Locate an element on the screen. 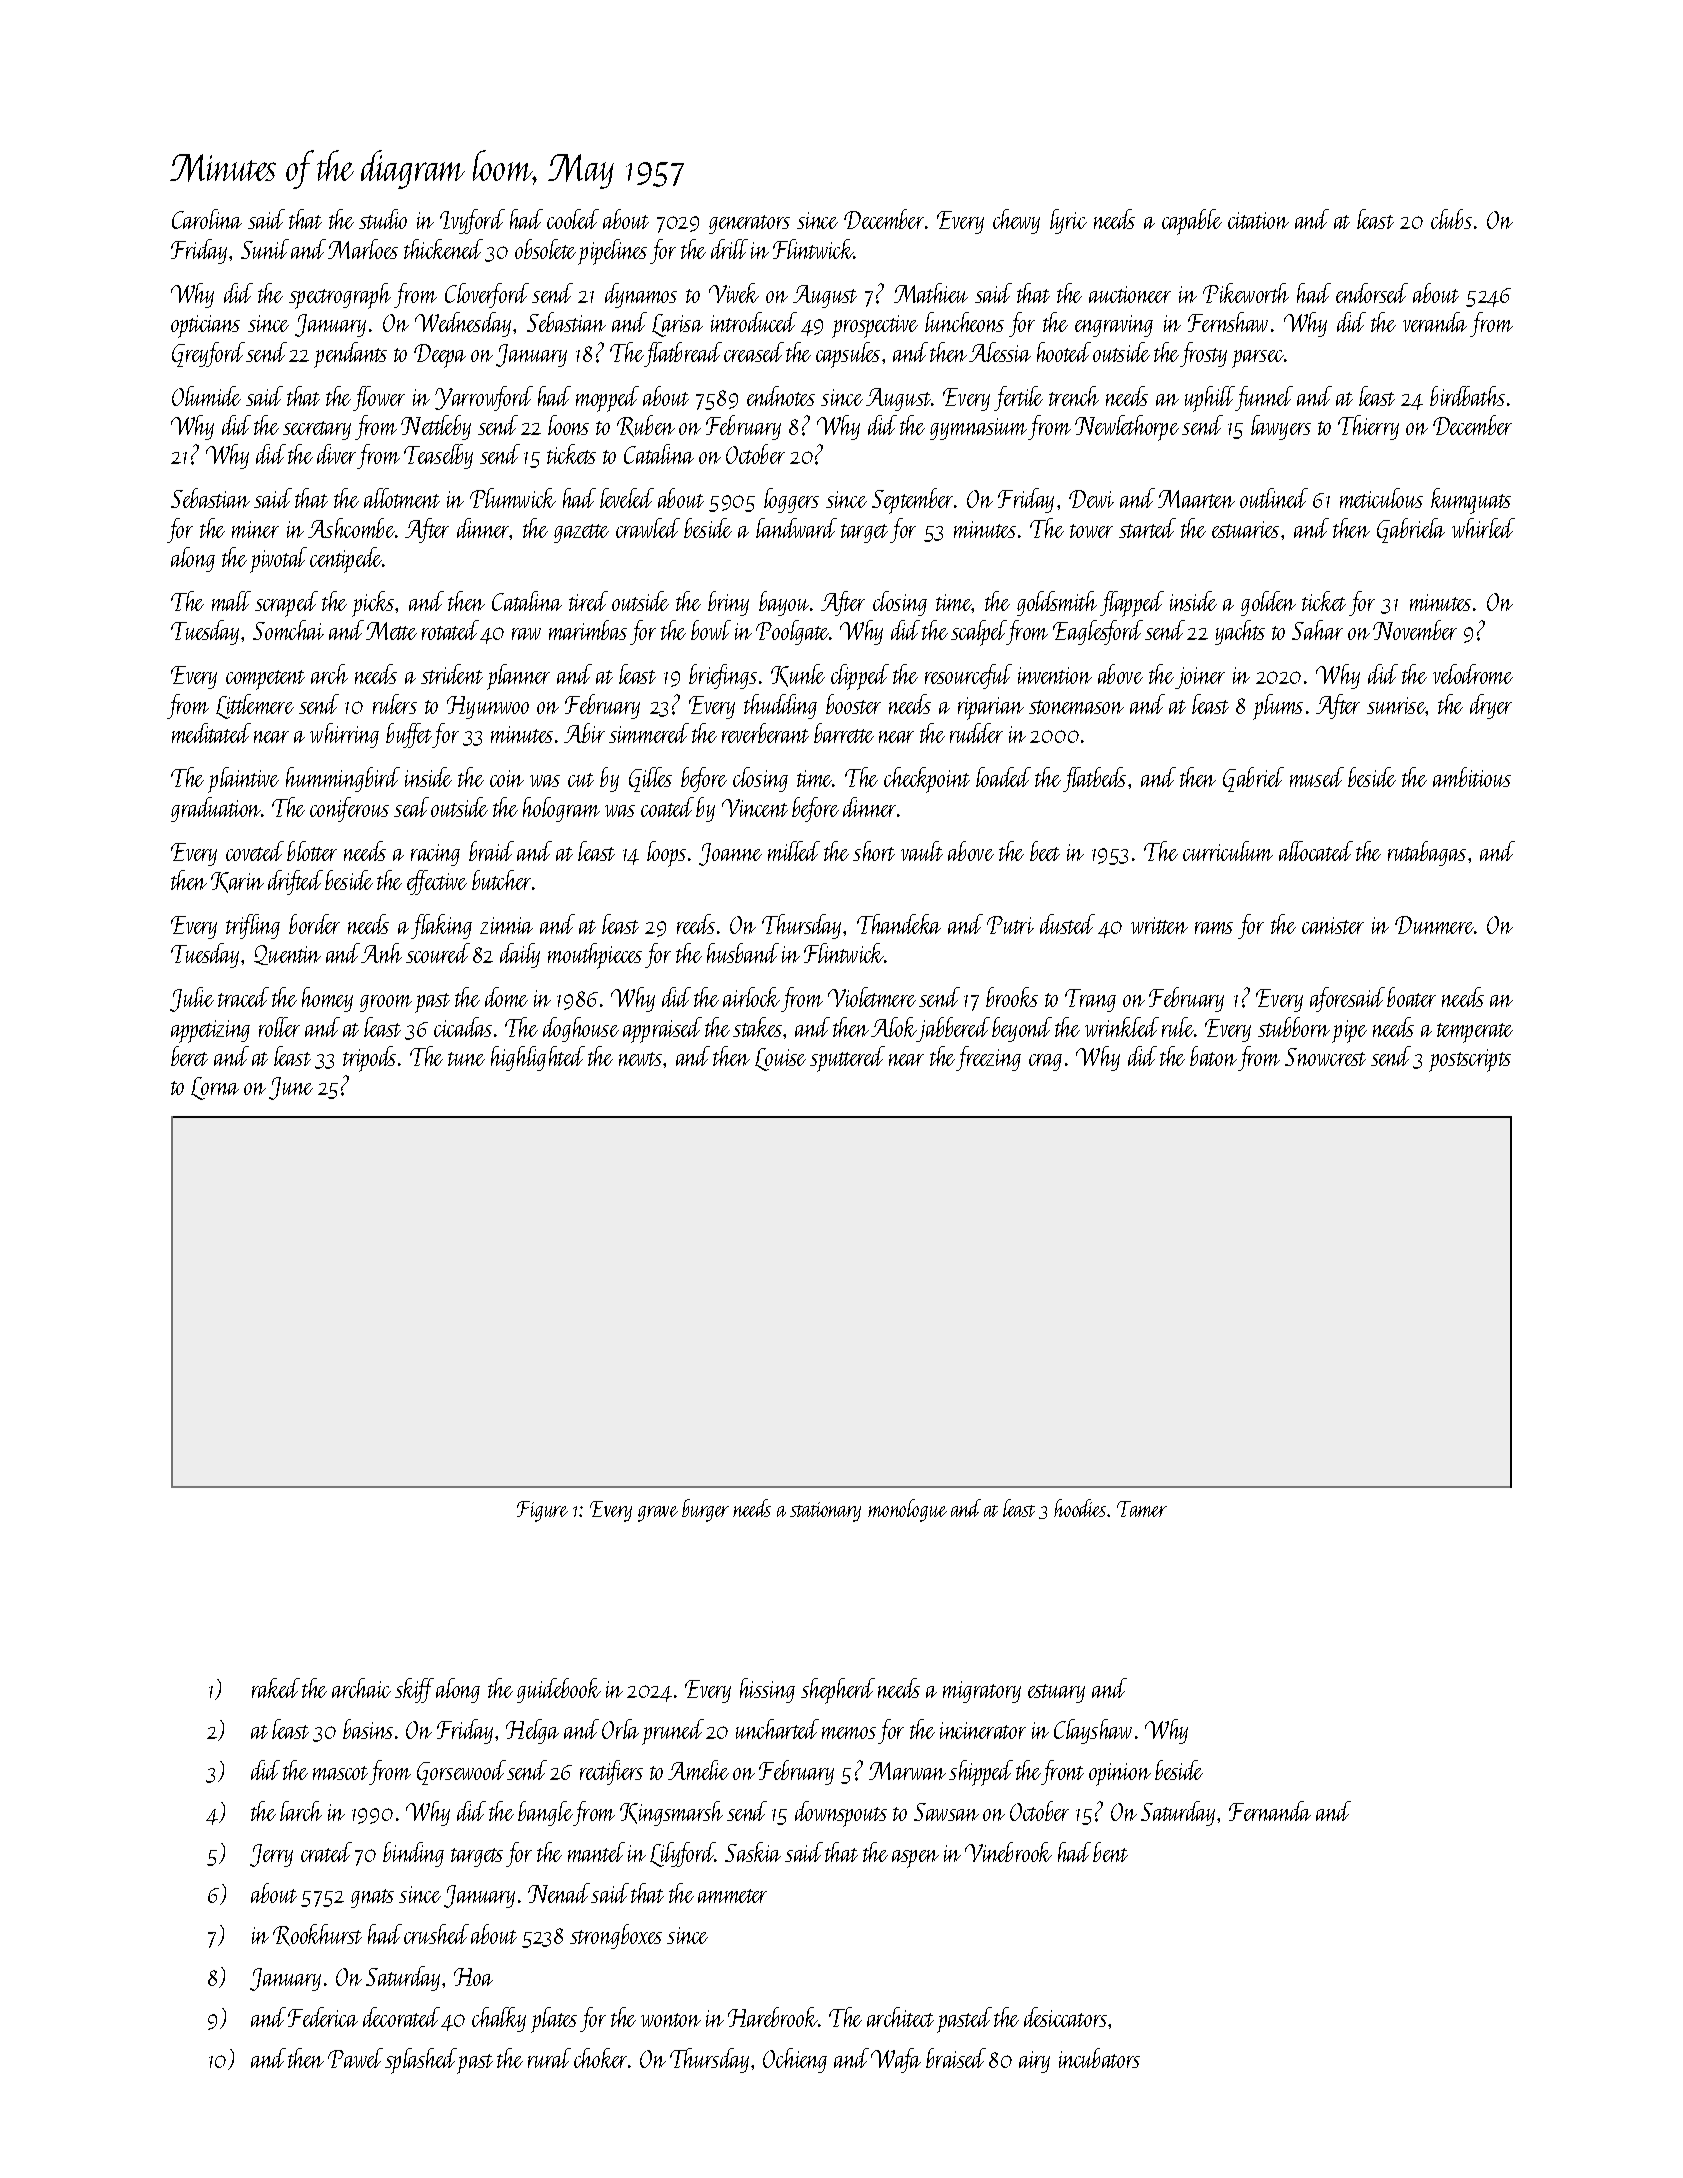 This screenshot has width=1683, height=2178. skiff is located at coordinates (414, 1690).
